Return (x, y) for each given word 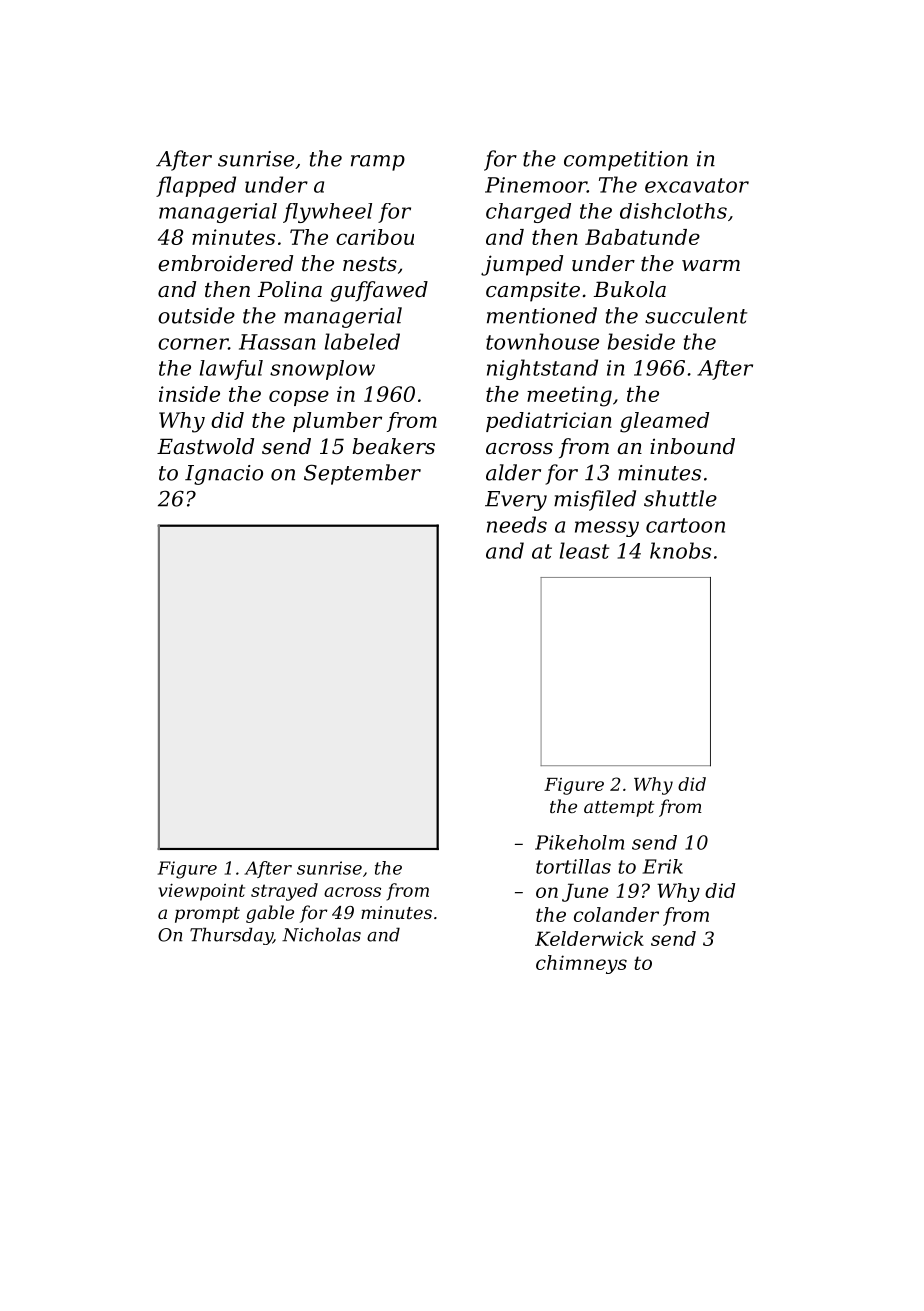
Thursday (231, 936)
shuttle (680, 498)
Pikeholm (579, 842)
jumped (522, 265)
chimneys (581, 964)
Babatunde (642, 237)
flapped (196, 186)
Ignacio (224, 475)
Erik (663, 866)
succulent (696, 315)
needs (517, 524)
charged (528, 213)
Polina (290, 289)
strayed (284, 892)
